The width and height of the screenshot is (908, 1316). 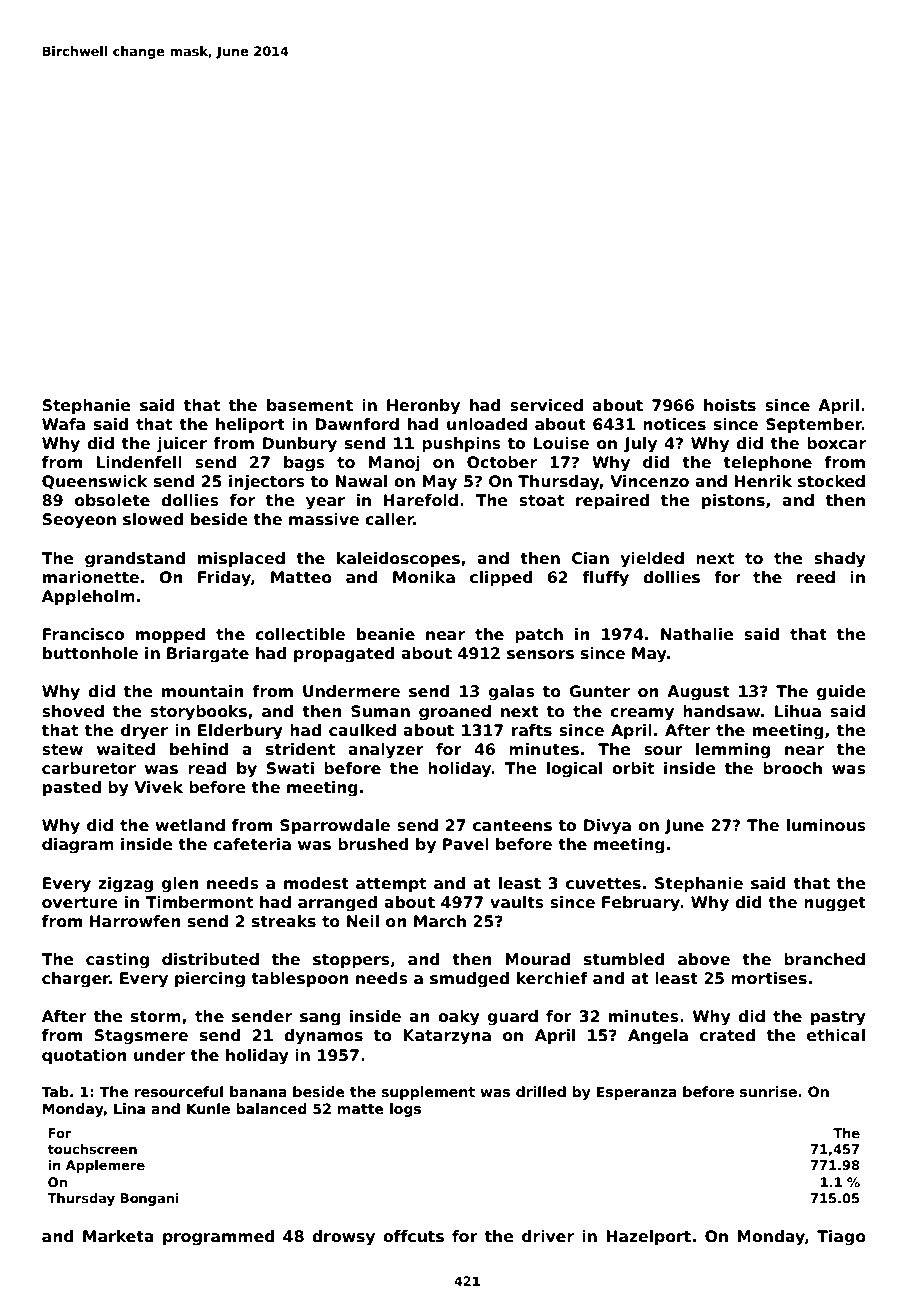 What do you see at coordinates (652, 560) in the screenshot?
I see `yielded` at bounding box center [652, 560].
